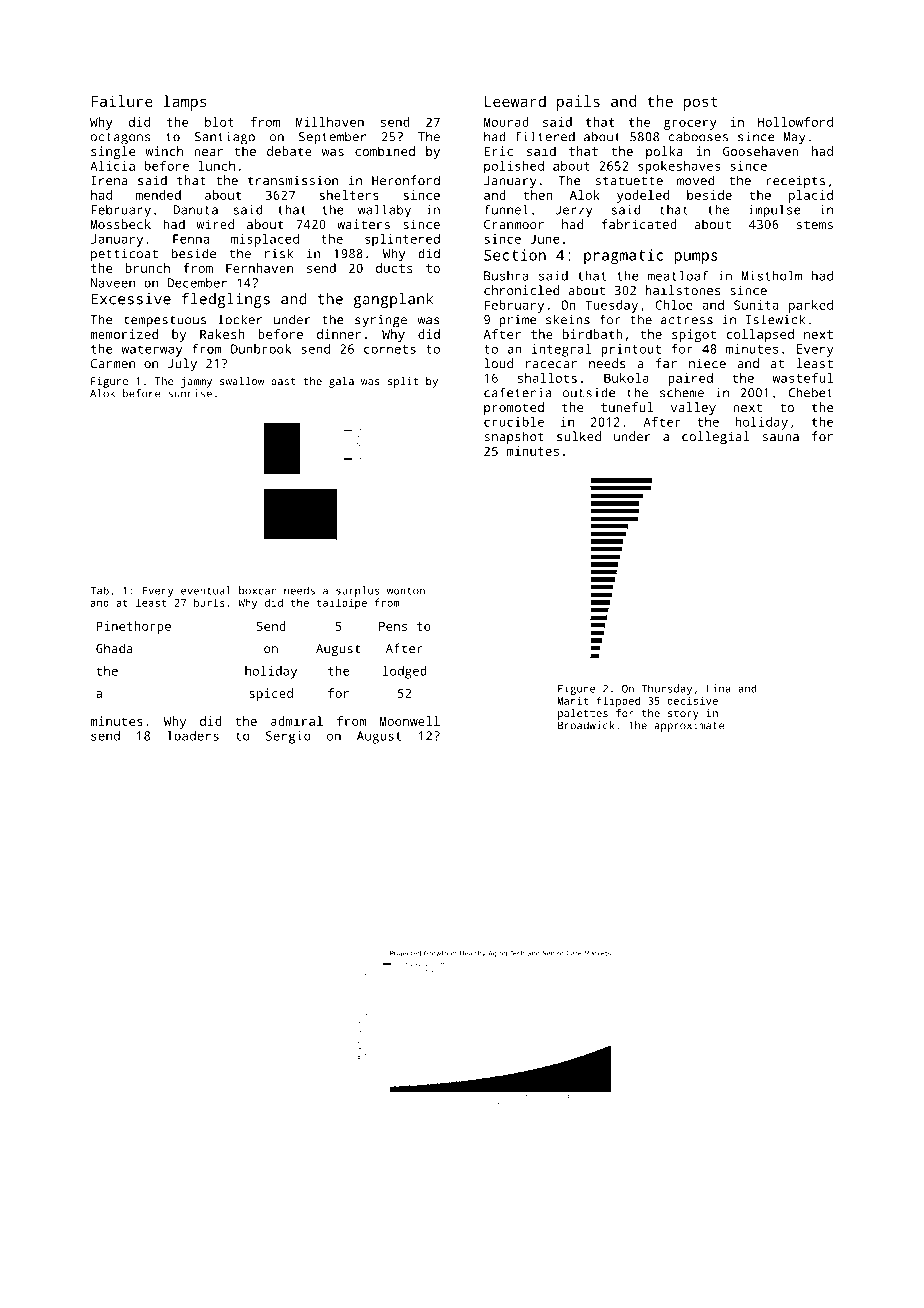 This screenshot has width=924, height=1308. I want to click on scheme, so click(682, 392).
